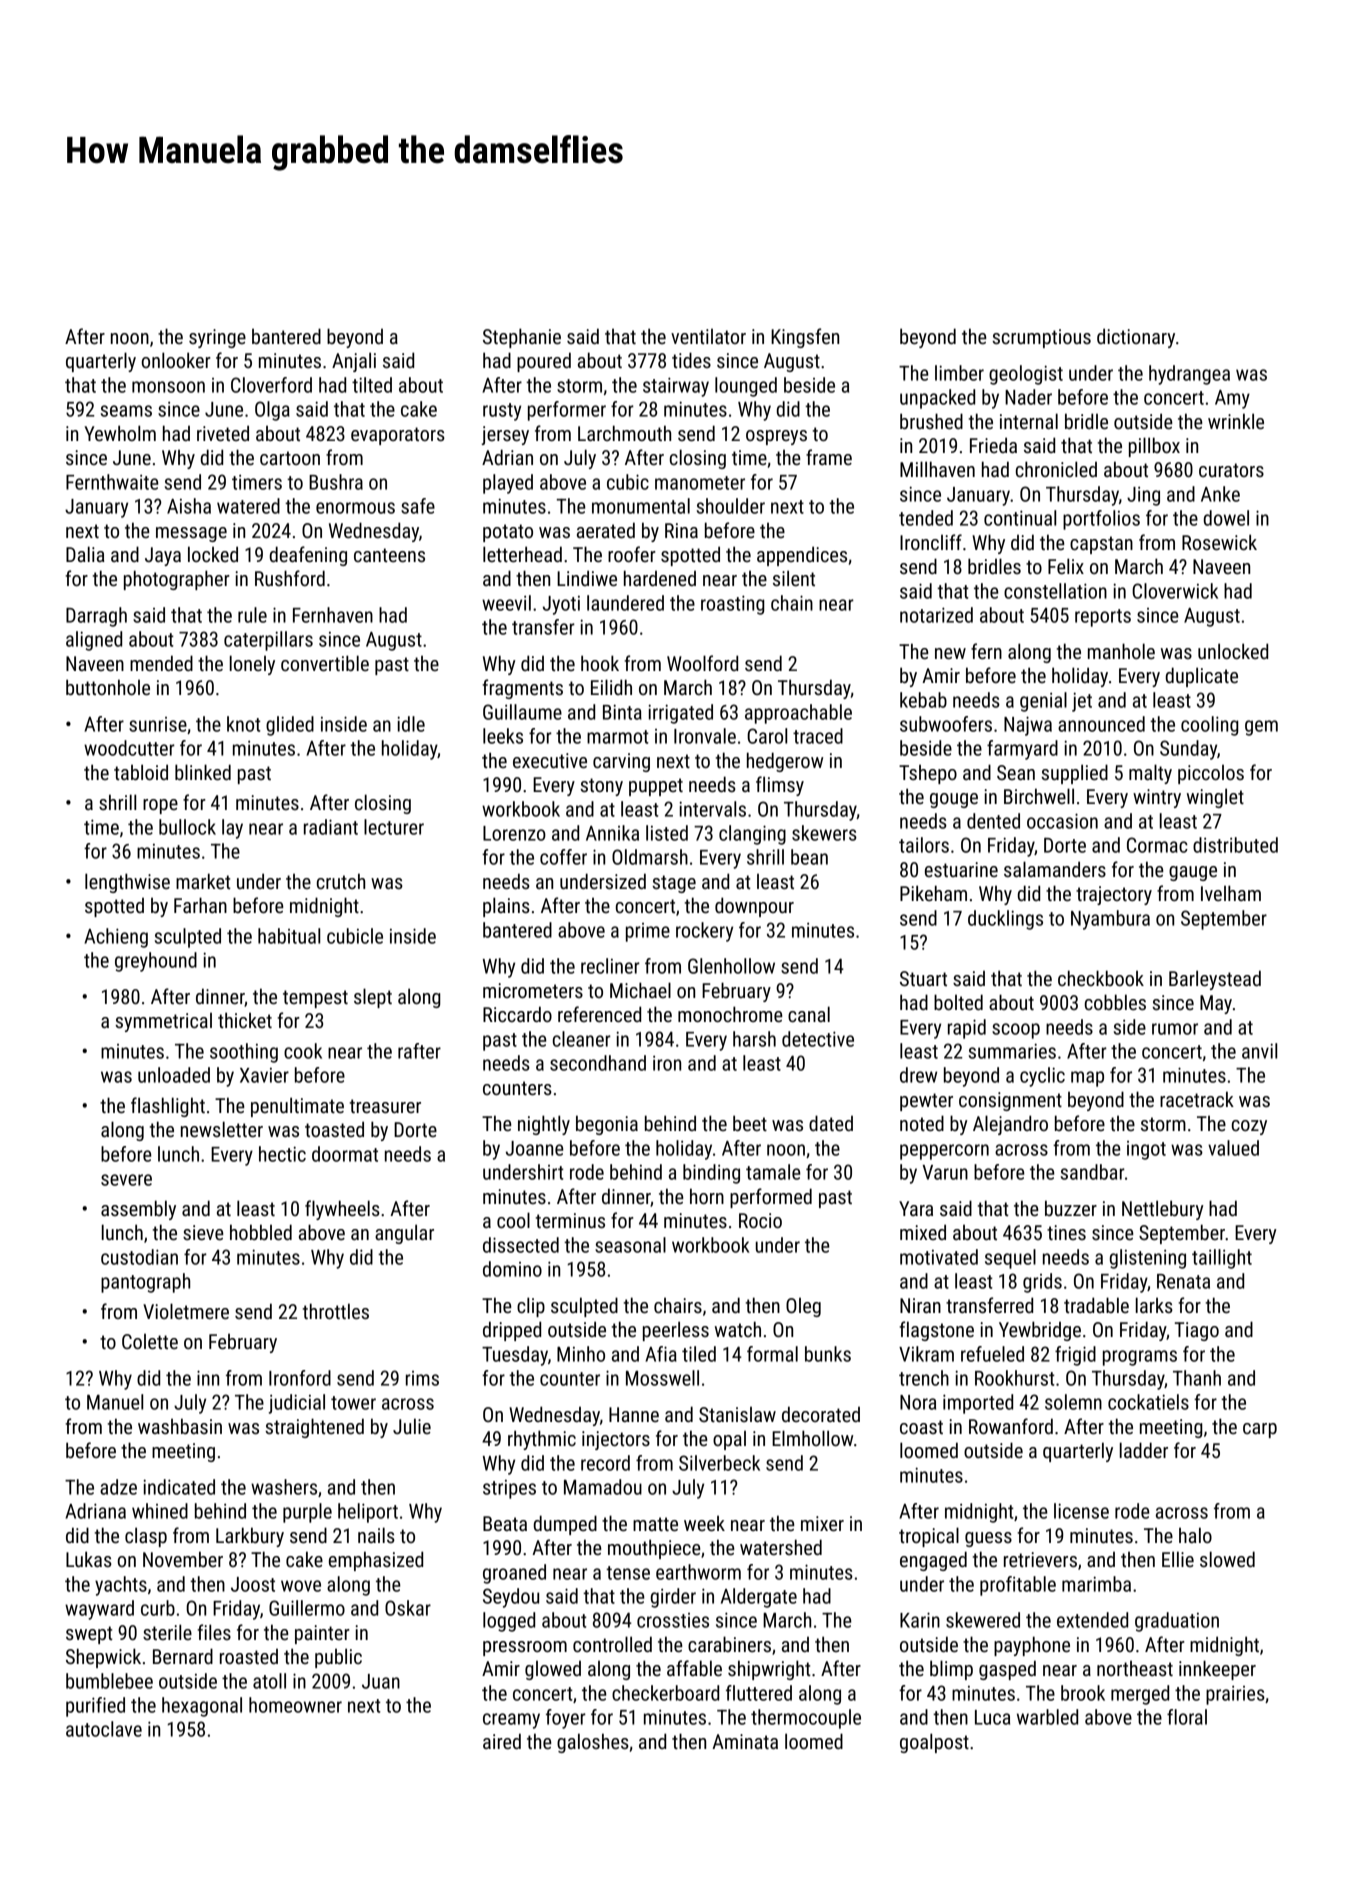  Describe the element at coordinates (104, 1729) in the document. I see `autoclave` at that location.
